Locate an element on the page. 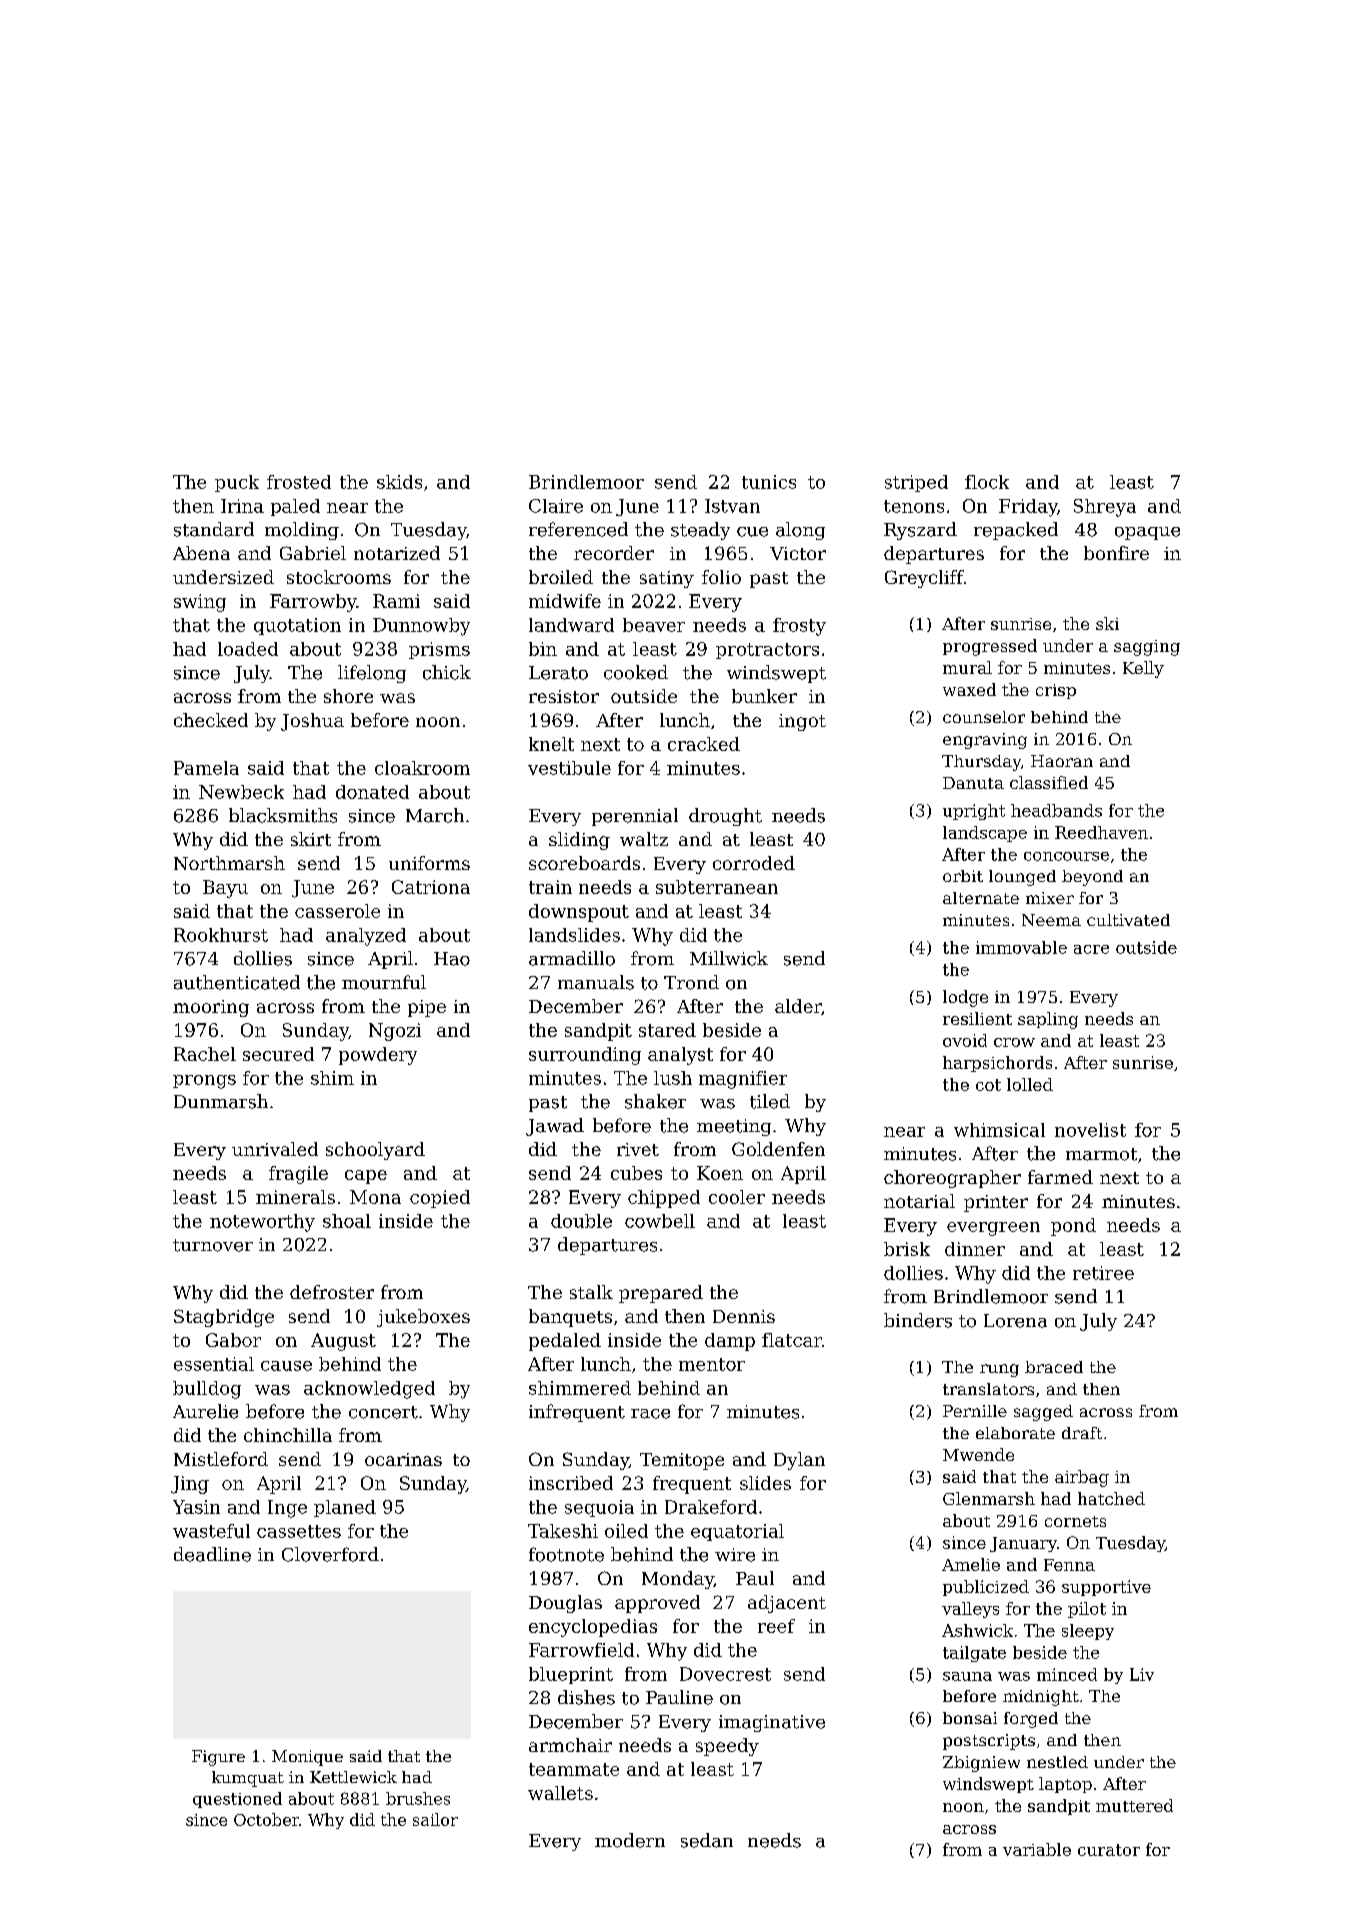  tunics is located at coordinates (769, 482).
